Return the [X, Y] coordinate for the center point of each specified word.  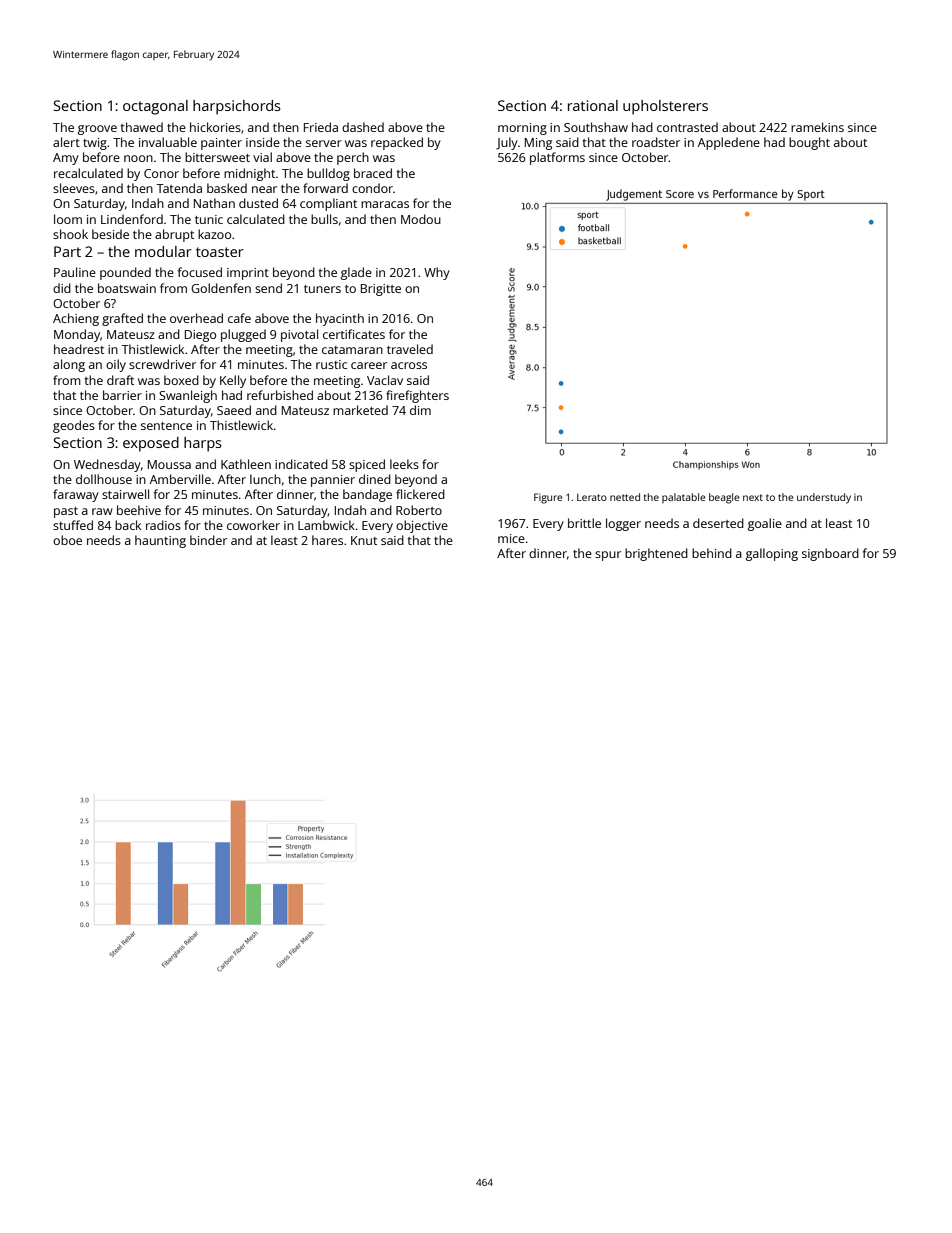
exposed [151, 444]
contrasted [687, 127]
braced [373, 173]
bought [809, 143]
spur [608, 556]
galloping [772, 554]
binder [208, 540]
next [753, 497]
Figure [548, 498]
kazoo [214, 234]
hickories [215, 127]
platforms [557, 158]
